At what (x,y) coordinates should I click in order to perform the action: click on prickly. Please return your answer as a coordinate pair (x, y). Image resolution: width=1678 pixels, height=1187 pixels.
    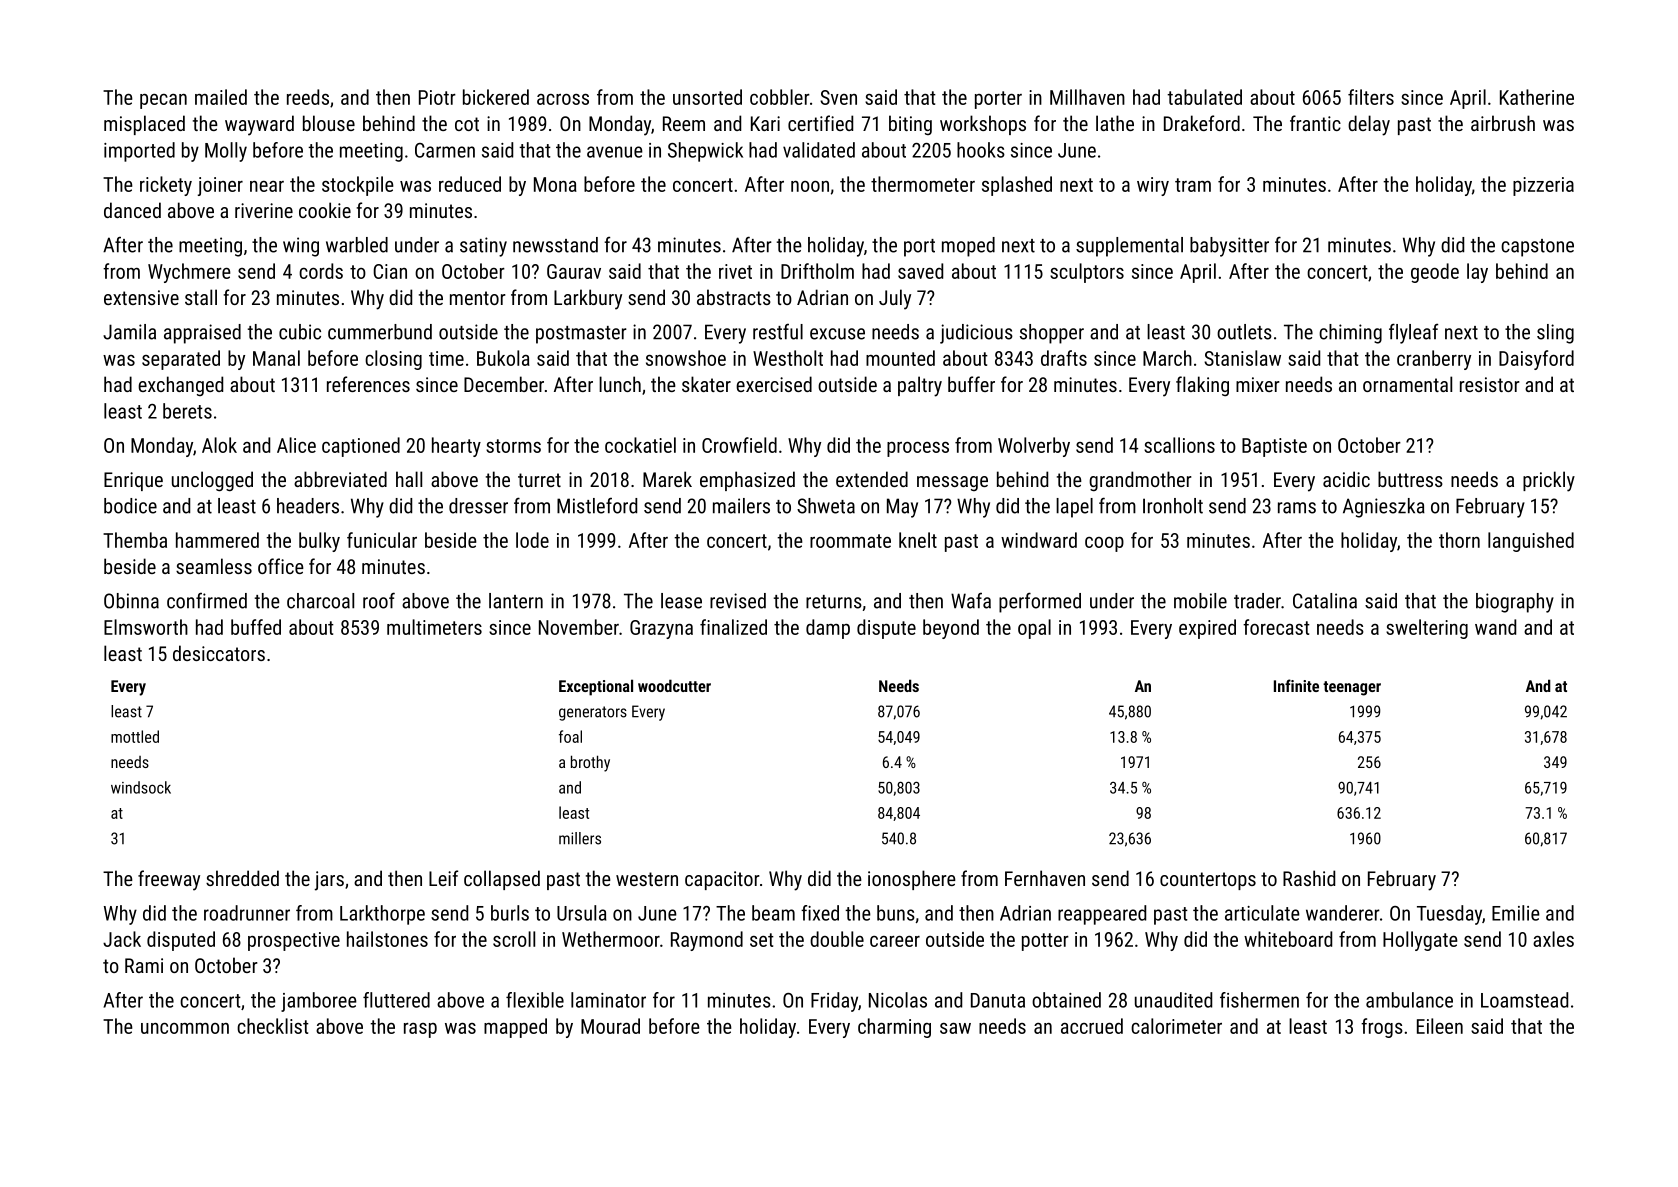
    Looking at the image, I should click on (1549, 481).
